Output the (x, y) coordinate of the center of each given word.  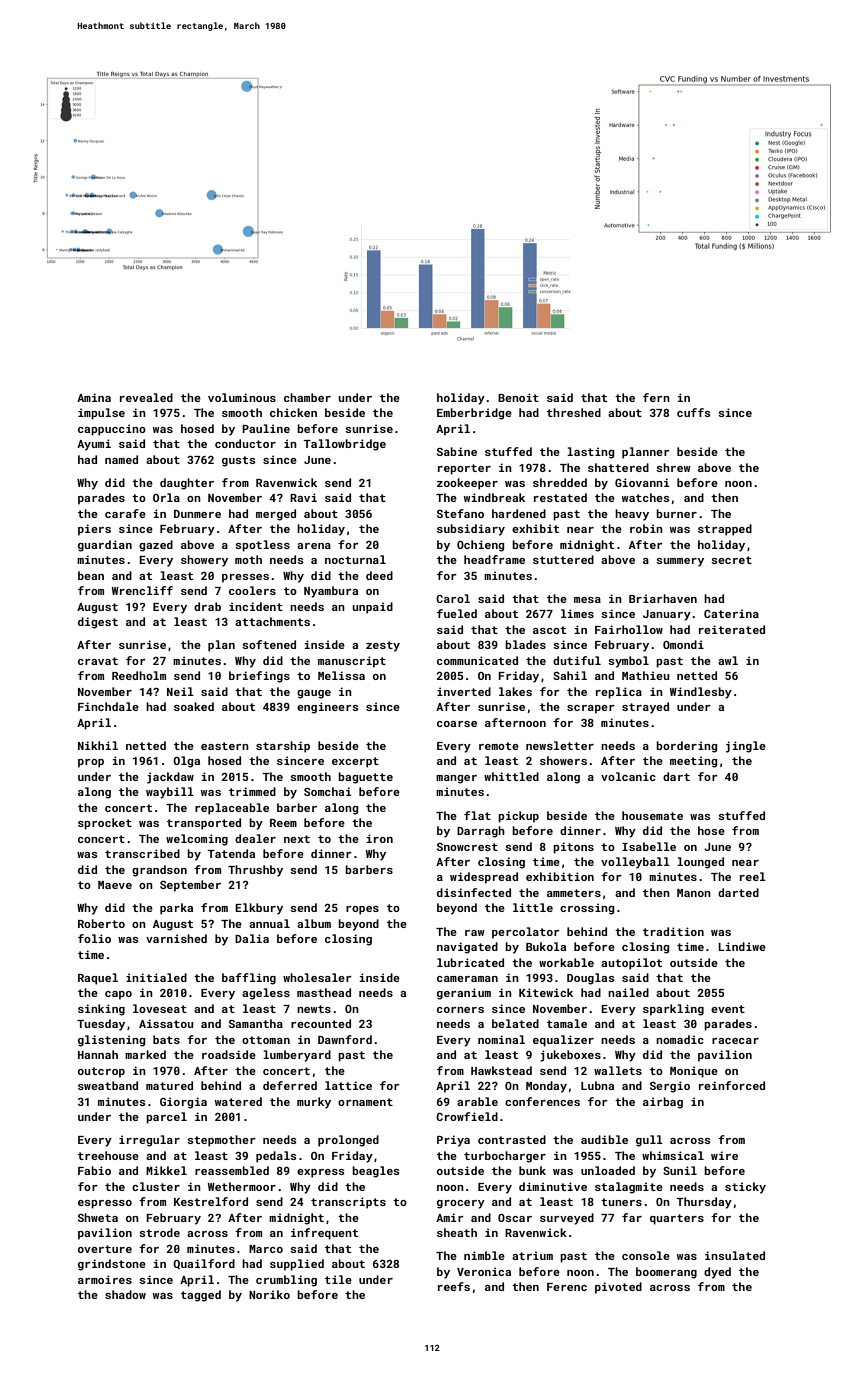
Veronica (484, 1271)
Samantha (256, 1023)
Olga (186, 762)
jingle (746, 747)
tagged (201, 1296)
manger (456, 779)
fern (656, 397)
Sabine (457, 451)
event (728, 1009)
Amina (94, 397)
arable (477, 1101)
